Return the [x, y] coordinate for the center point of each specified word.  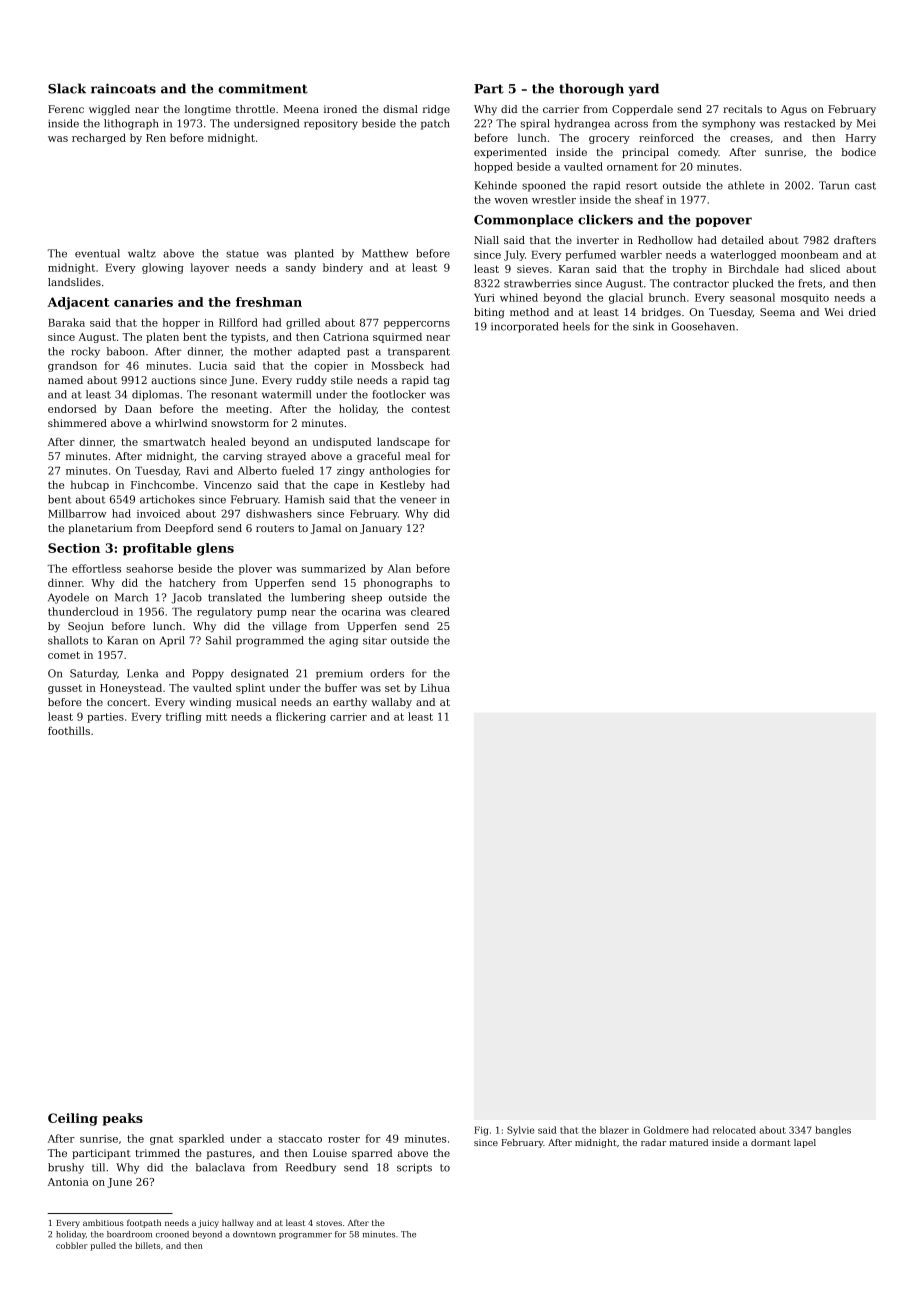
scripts [414, 1168]
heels [576, 326]
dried [862, 312]
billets [147, 1245]
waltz [142, 253]
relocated [734, 1130]
